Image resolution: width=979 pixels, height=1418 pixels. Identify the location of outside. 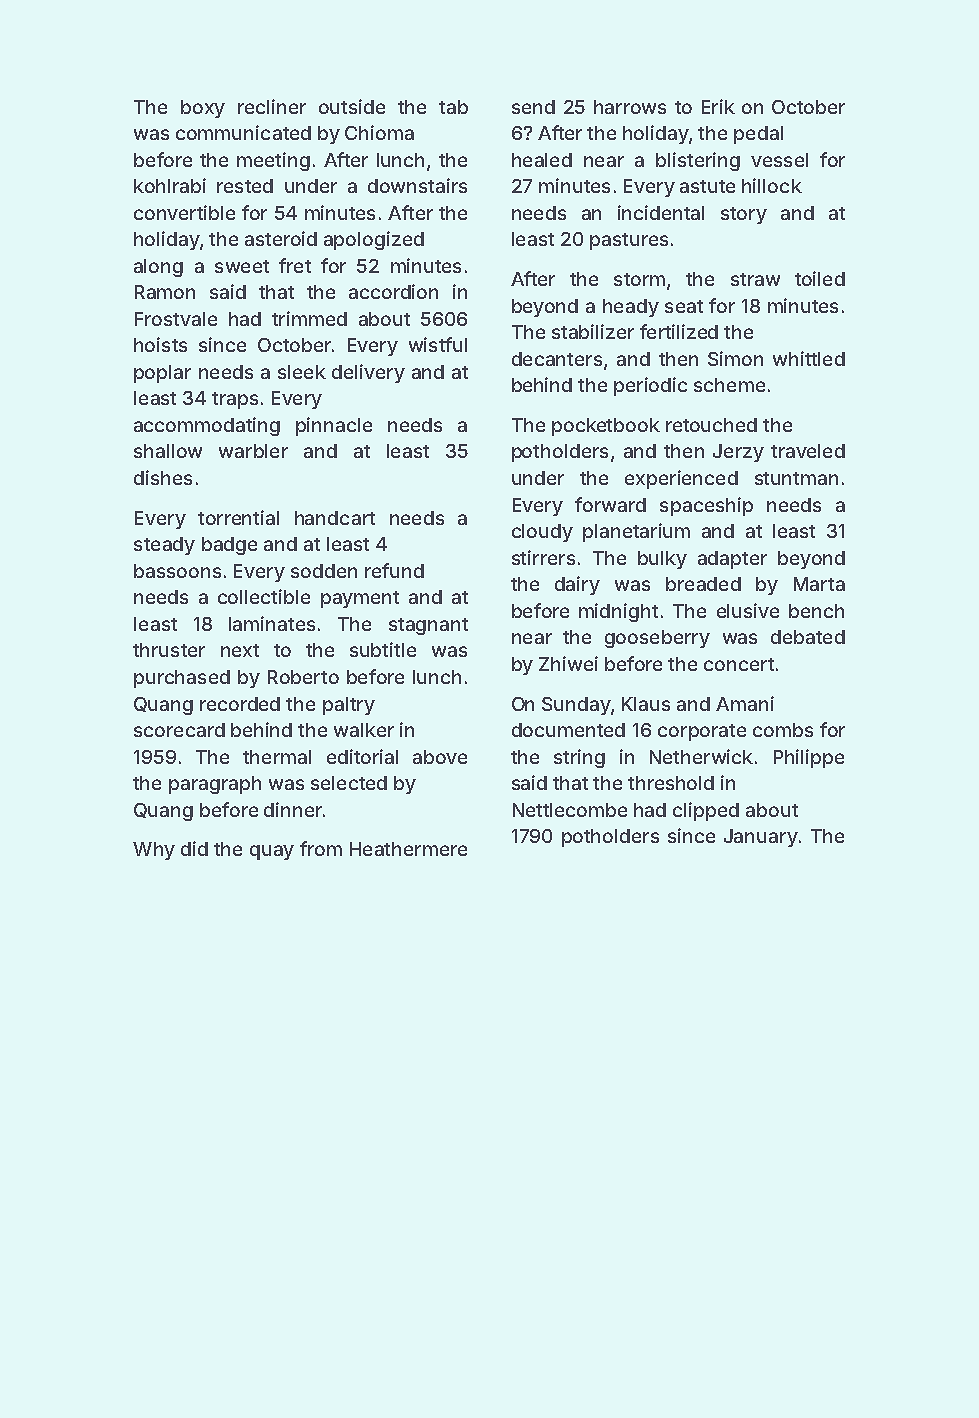
(352, 106).
